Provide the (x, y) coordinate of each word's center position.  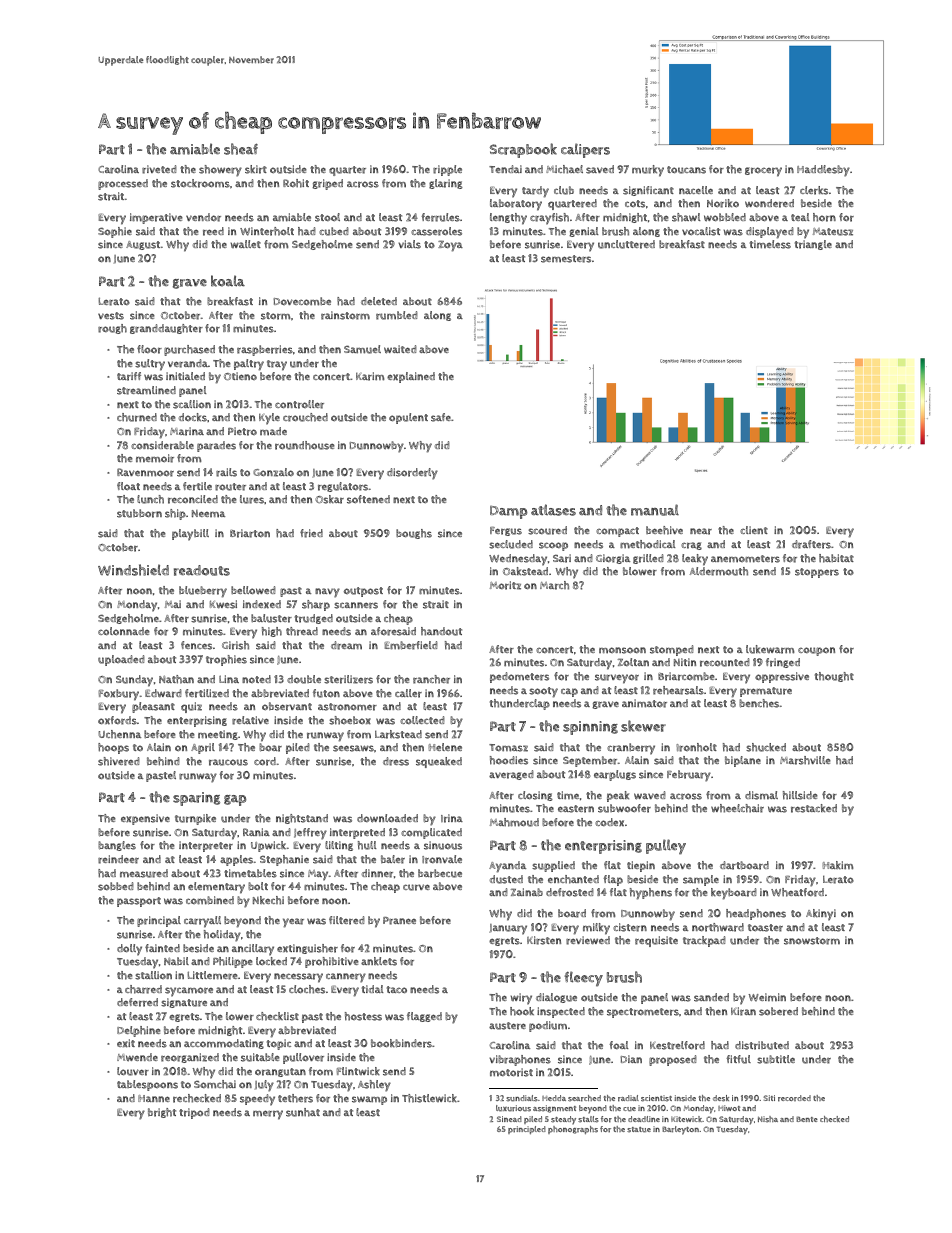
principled (527, 1130)
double (304, 679)
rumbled (397, 315)
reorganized (190, 1058)
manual (655, 510)
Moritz (505, 585)
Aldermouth (719, 571)
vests (111, 316)
